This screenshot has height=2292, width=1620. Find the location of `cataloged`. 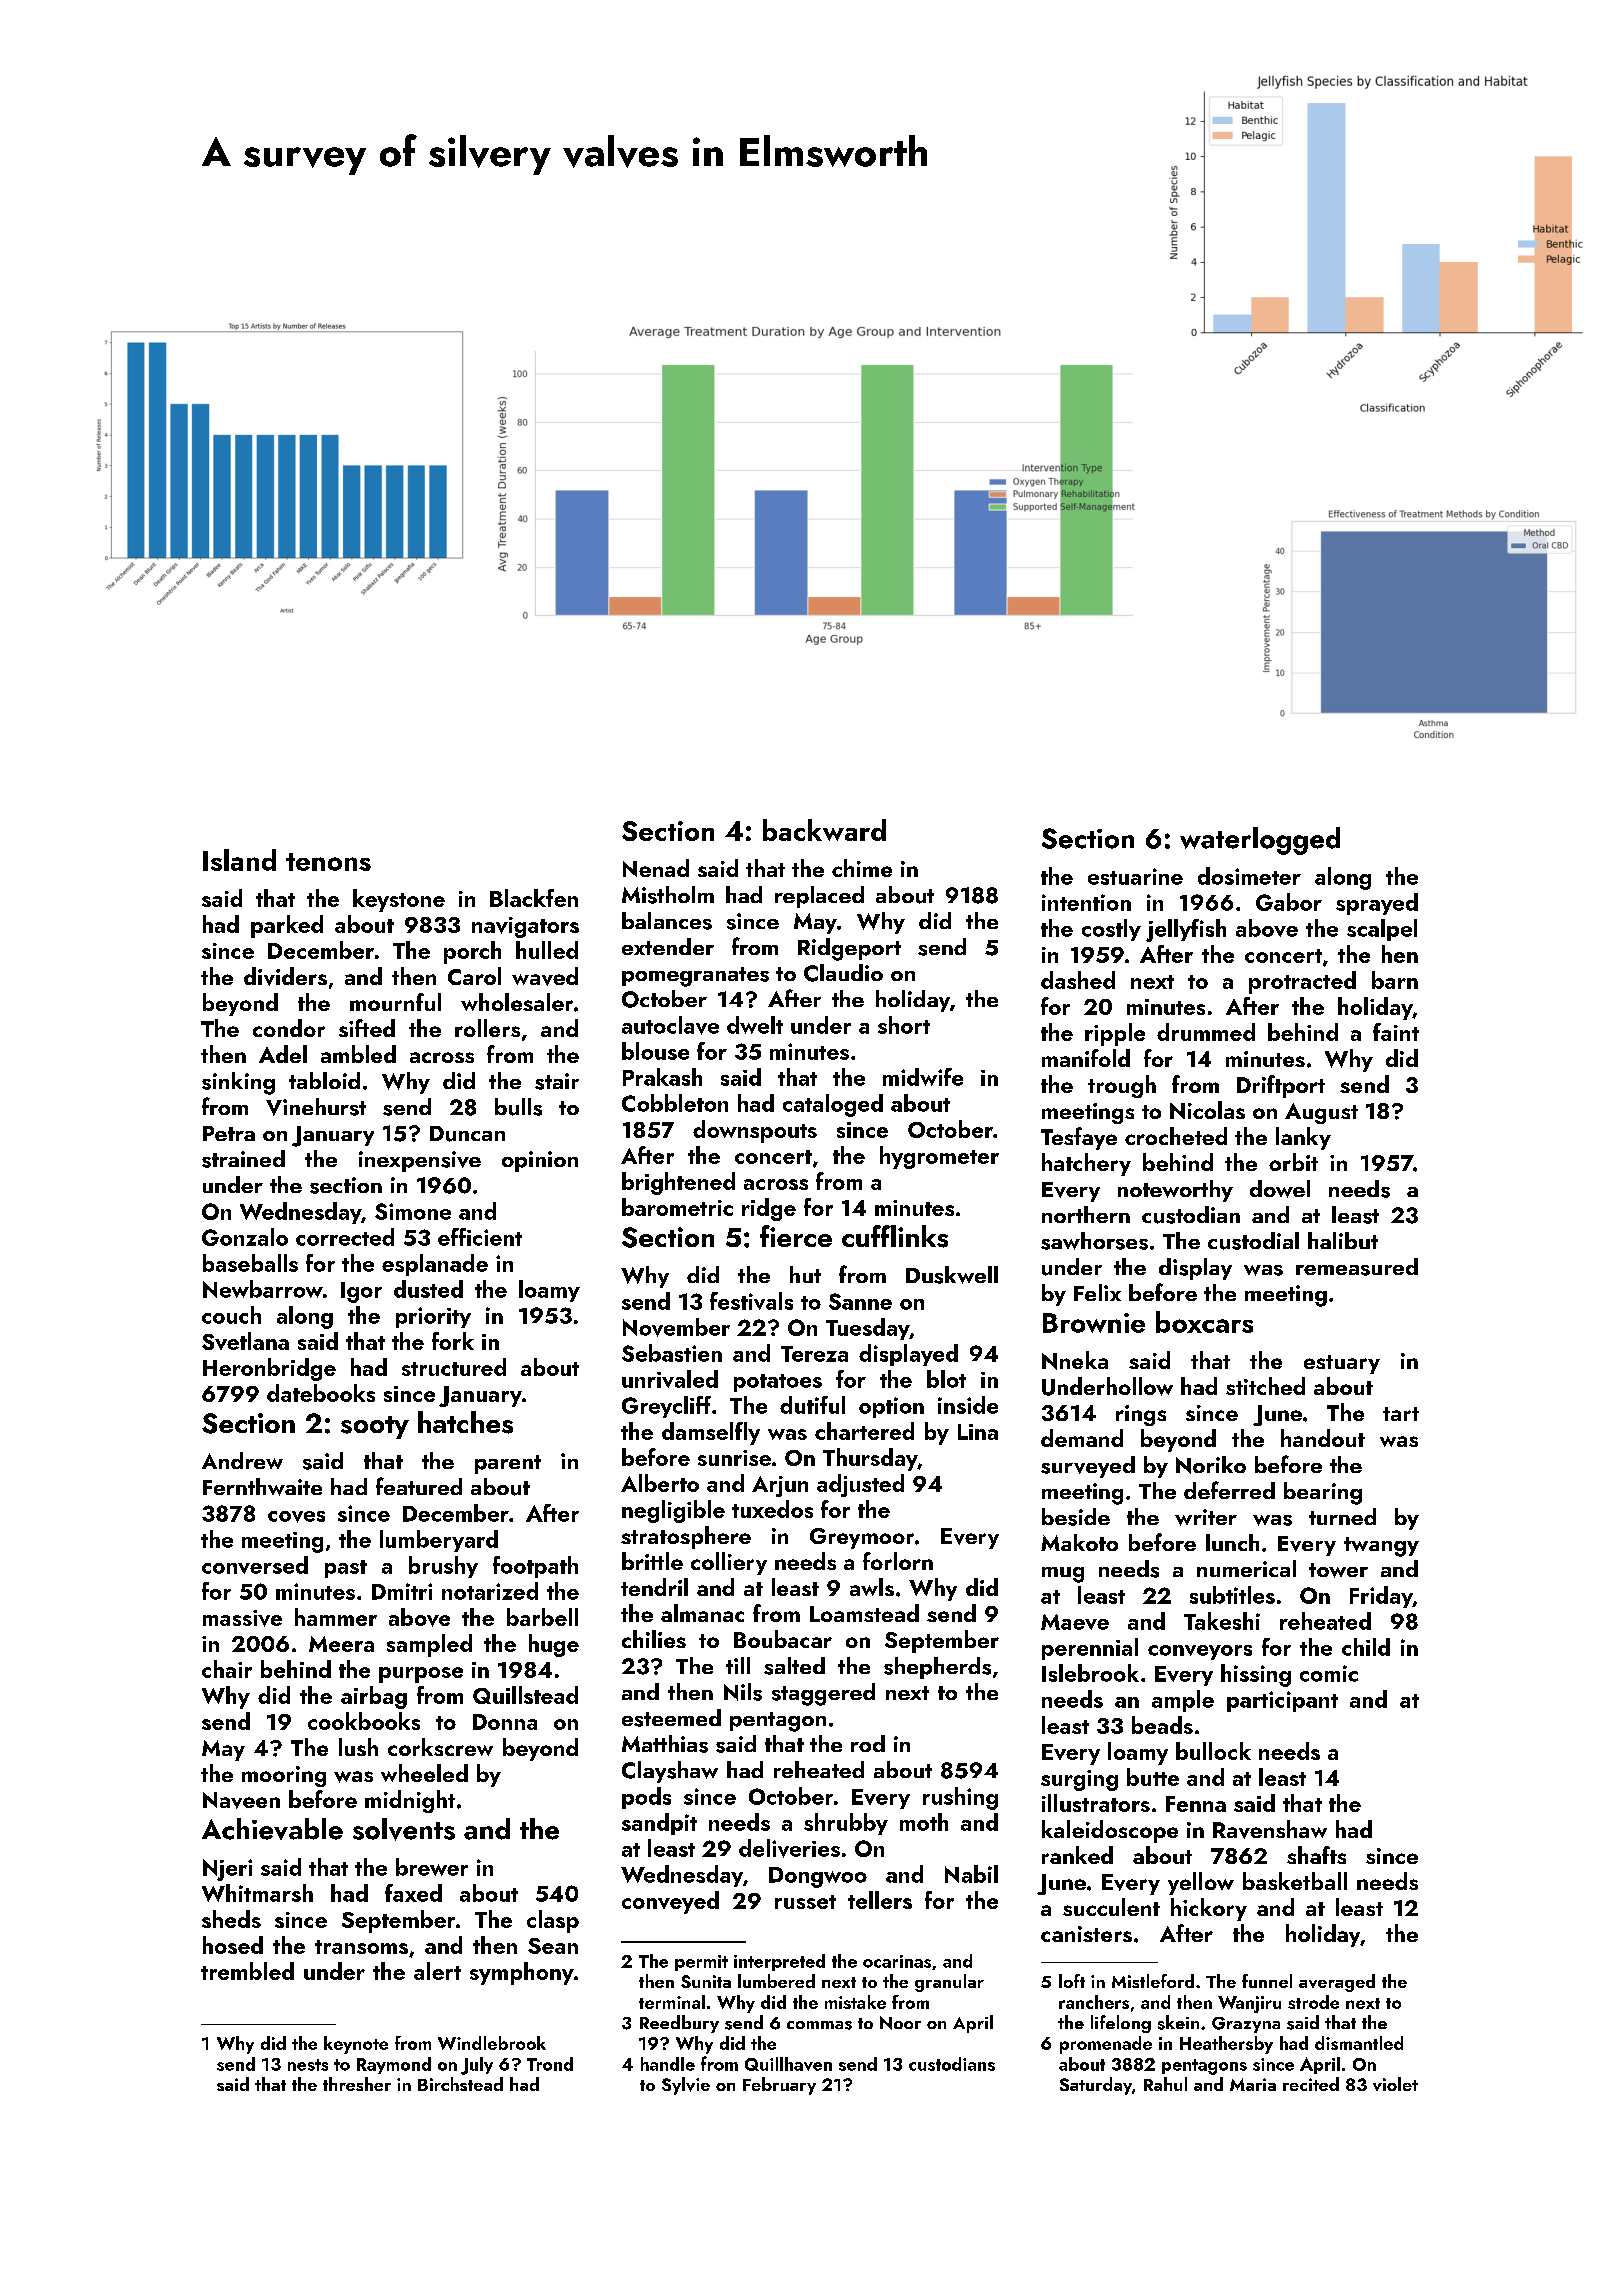

cataloged is located at coordinates (833, 1105).
